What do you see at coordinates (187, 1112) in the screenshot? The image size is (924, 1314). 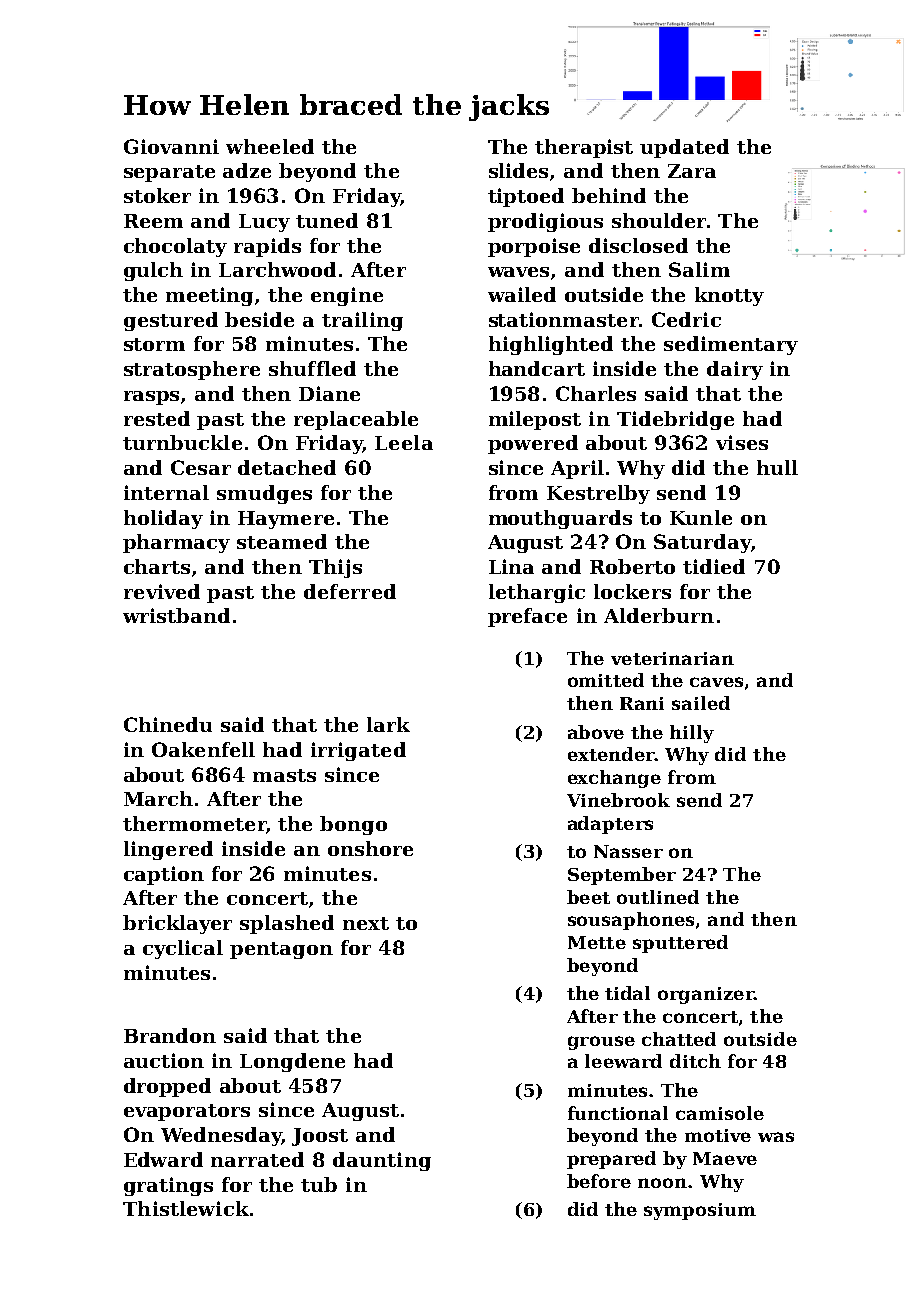 I see `evaporators` at bounding box center [187, 1112].
